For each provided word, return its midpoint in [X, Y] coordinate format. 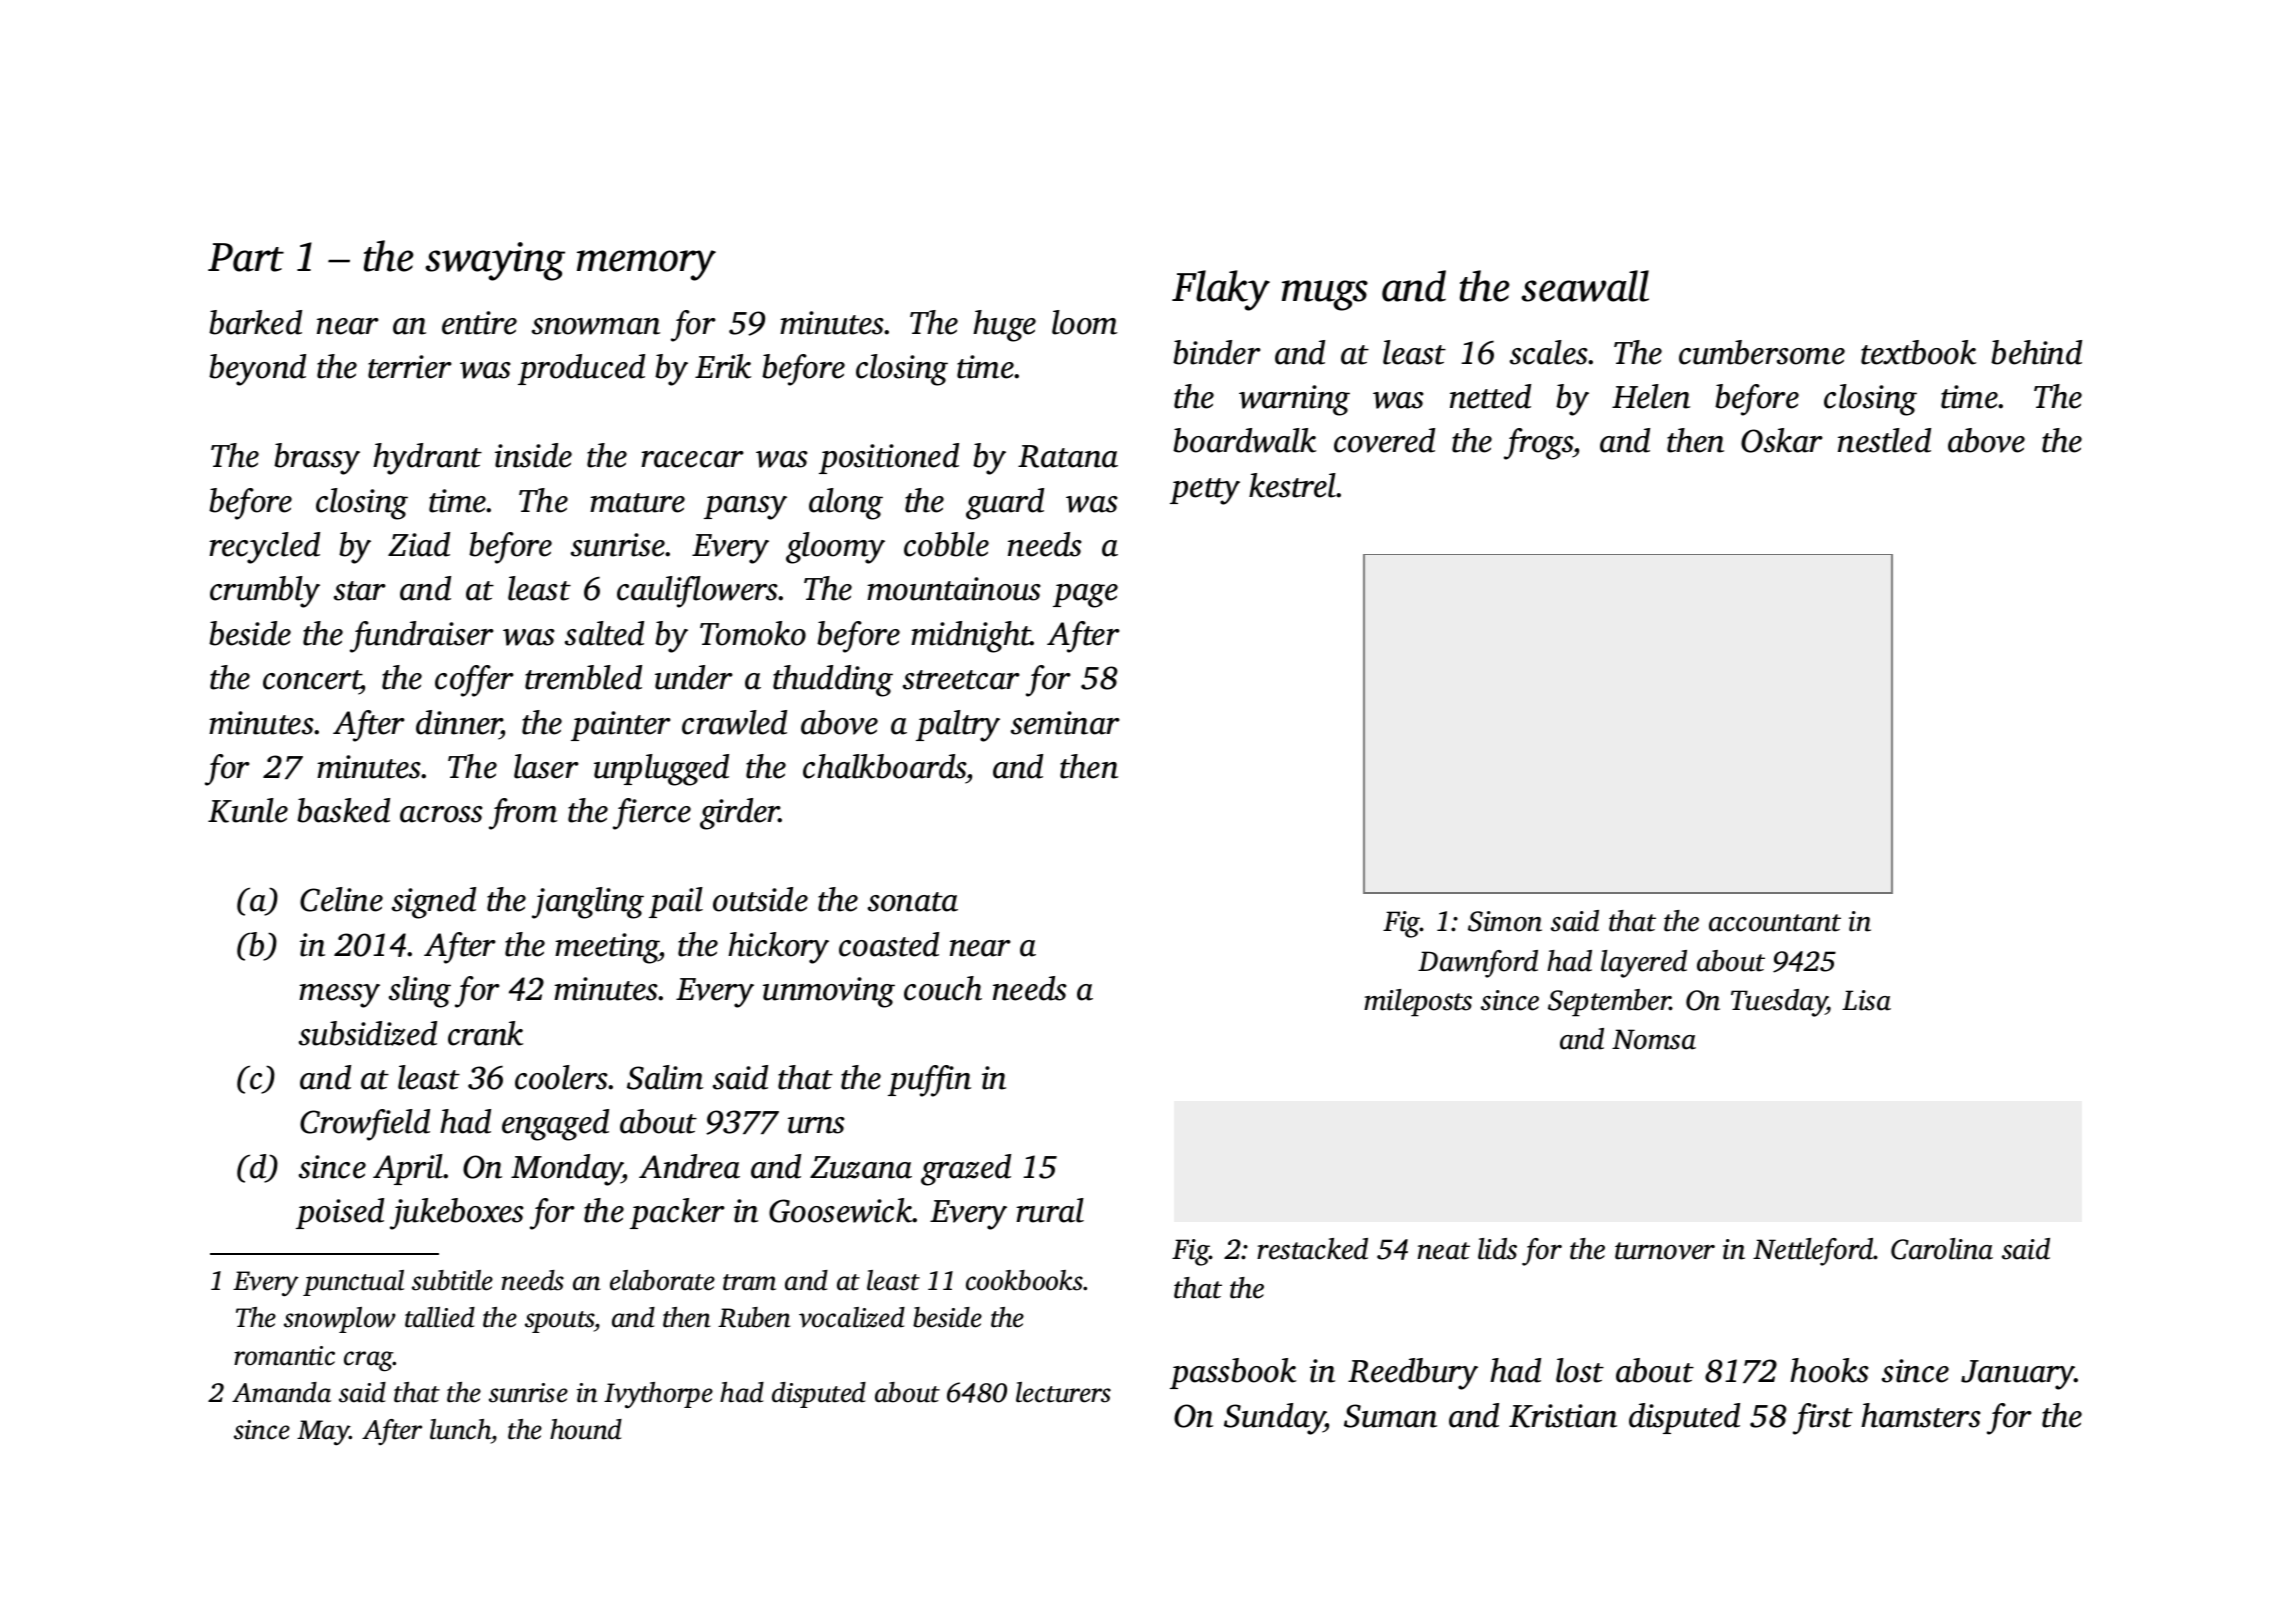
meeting [607, 948]
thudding [833, 681]
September [1609, 1003]
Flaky [1221, 290]
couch [943, 988]
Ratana [1068, 456]
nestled [1884, 440]
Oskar [1782, 440]
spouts [560, 1322]
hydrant [427, 459]
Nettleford [1813, 1252]
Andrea [689, 1166]
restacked [1312, 1249]
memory [646, 265]
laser [546, 766]
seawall [1585, 286]
